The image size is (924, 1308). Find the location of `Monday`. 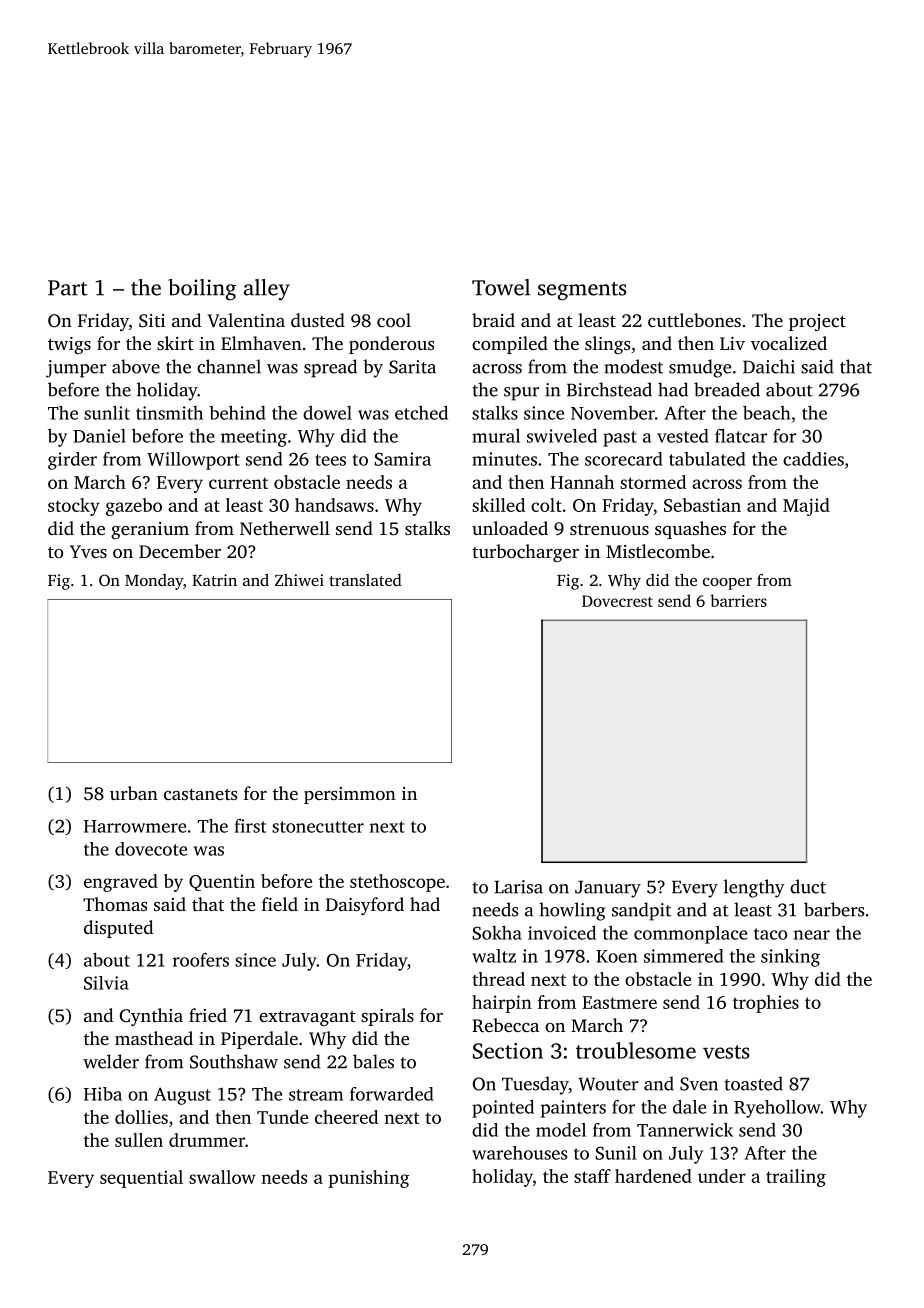

Monday is located at coordinates (154, 582).
